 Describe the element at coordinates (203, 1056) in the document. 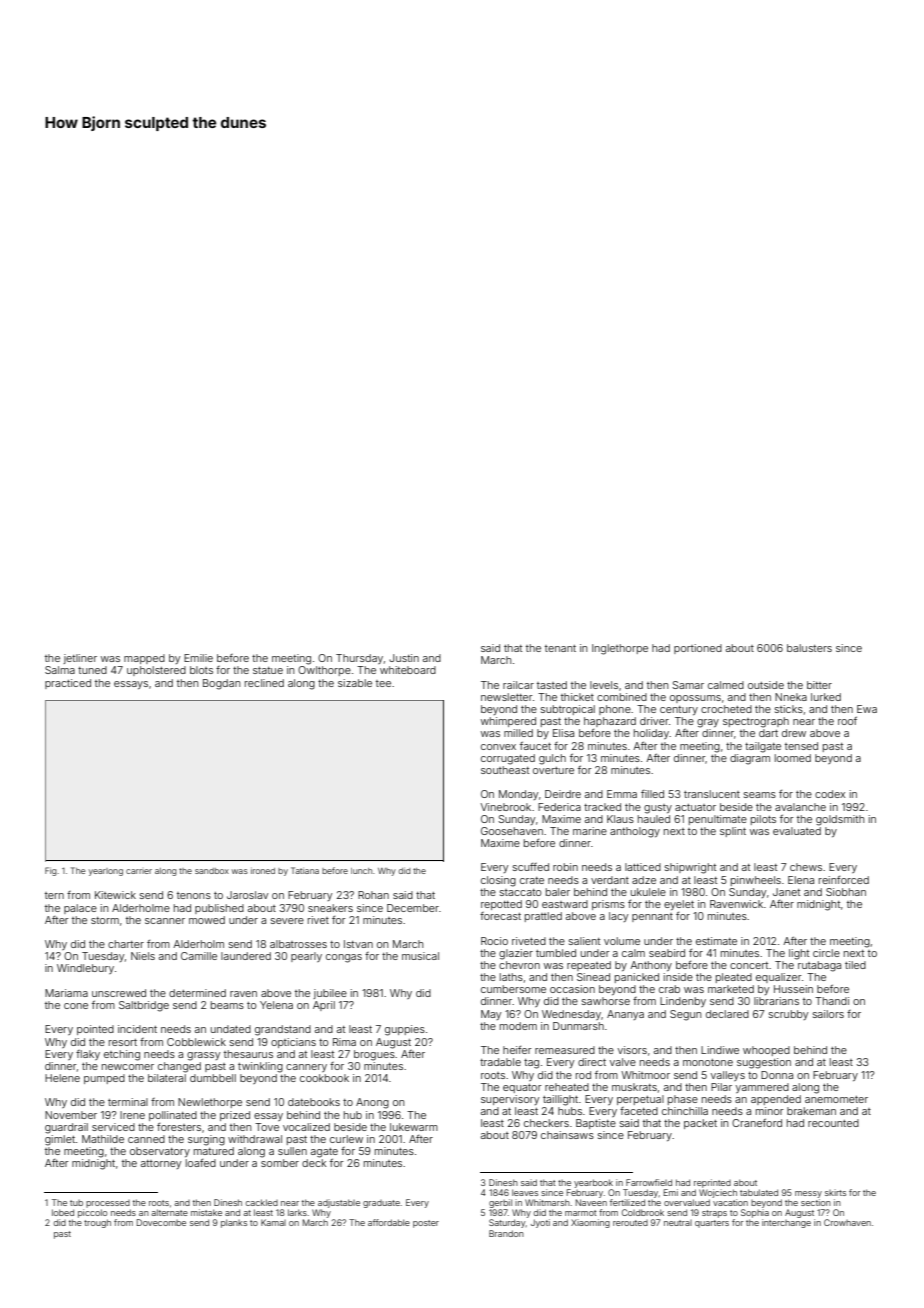

I see `grassy` at that location.
